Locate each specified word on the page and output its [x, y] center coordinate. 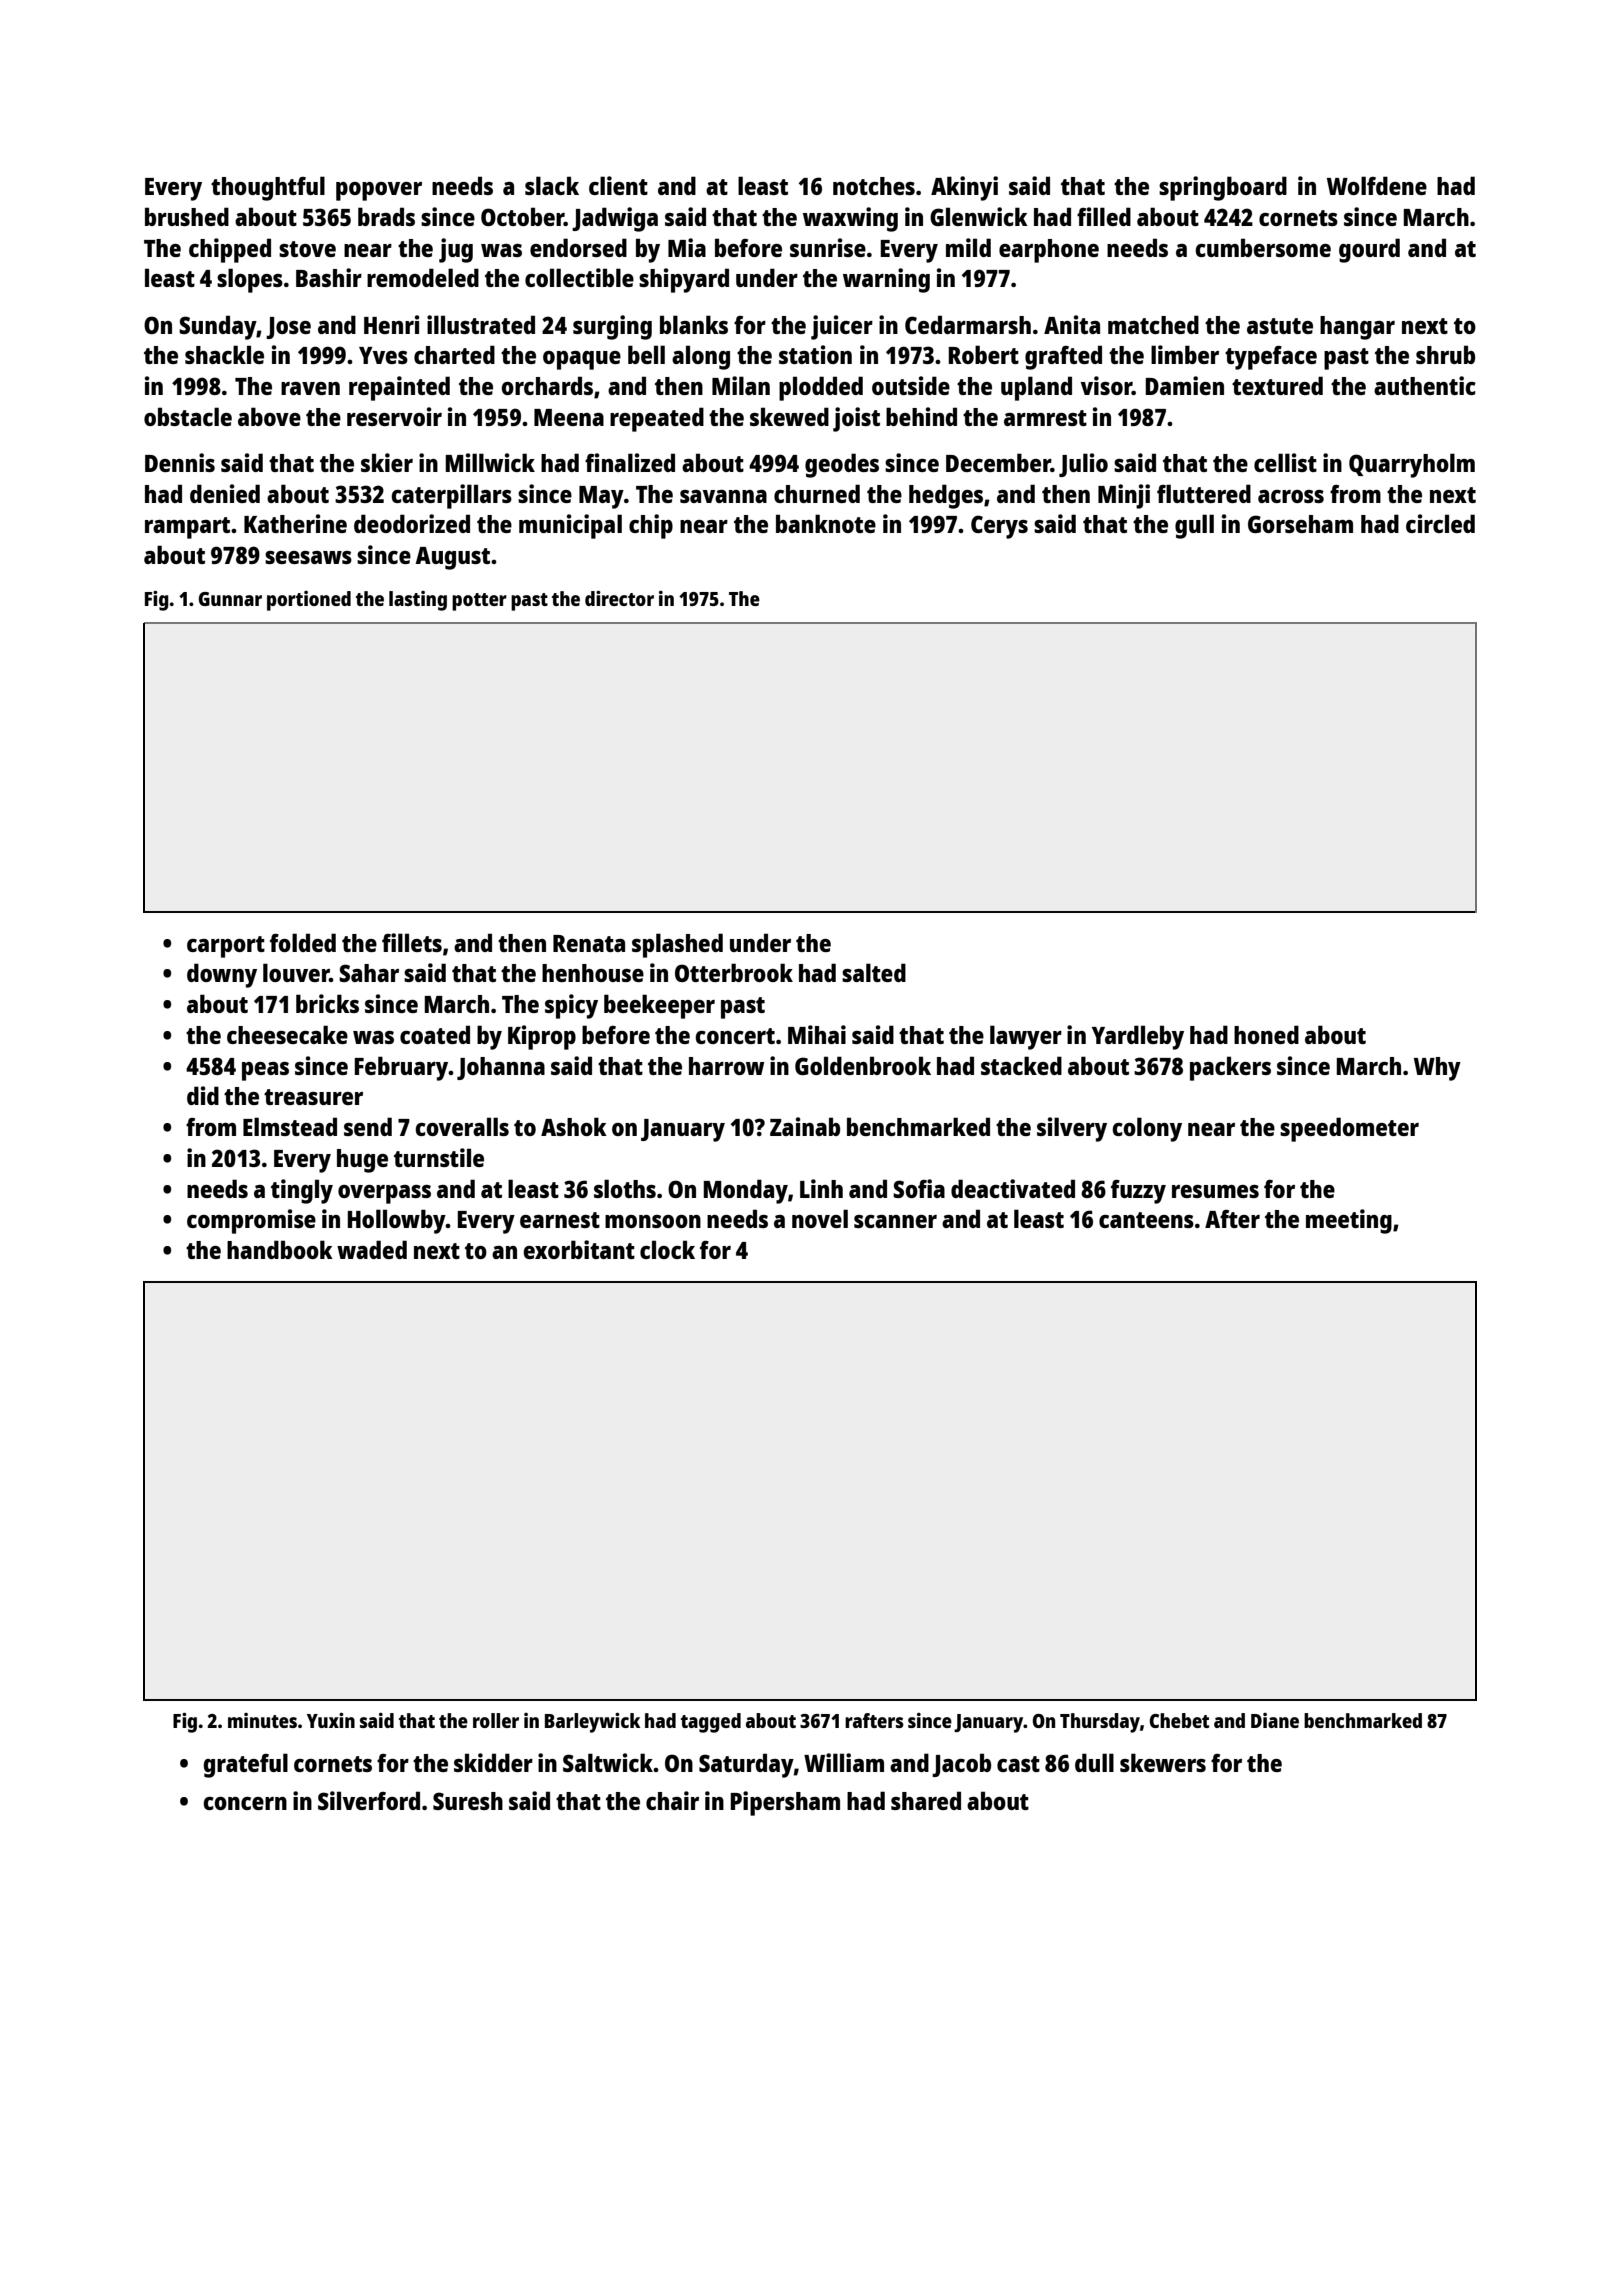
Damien [1184, 385]
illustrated [481, 324]
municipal [570, 526]
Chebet [1179, 1720]
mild [968, 247]
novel [820, 1218]
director [619, 598]
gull [1194, 526]
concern [245, 1803]
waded [372, 1249]
